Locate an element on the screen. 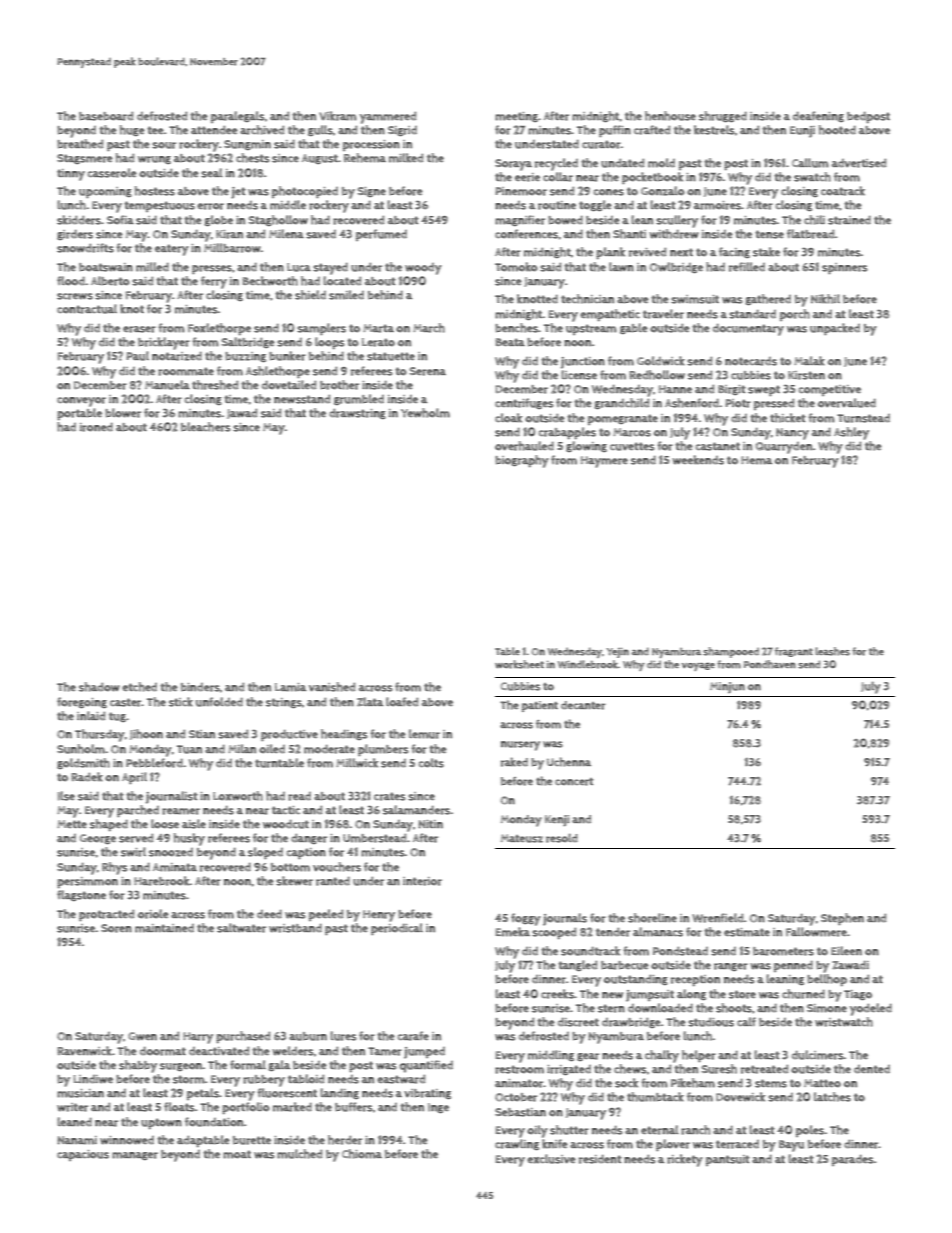 Image resolution: width=952 pixels, height=1233 pixels. hooted is located at coordinates (837, 130).
